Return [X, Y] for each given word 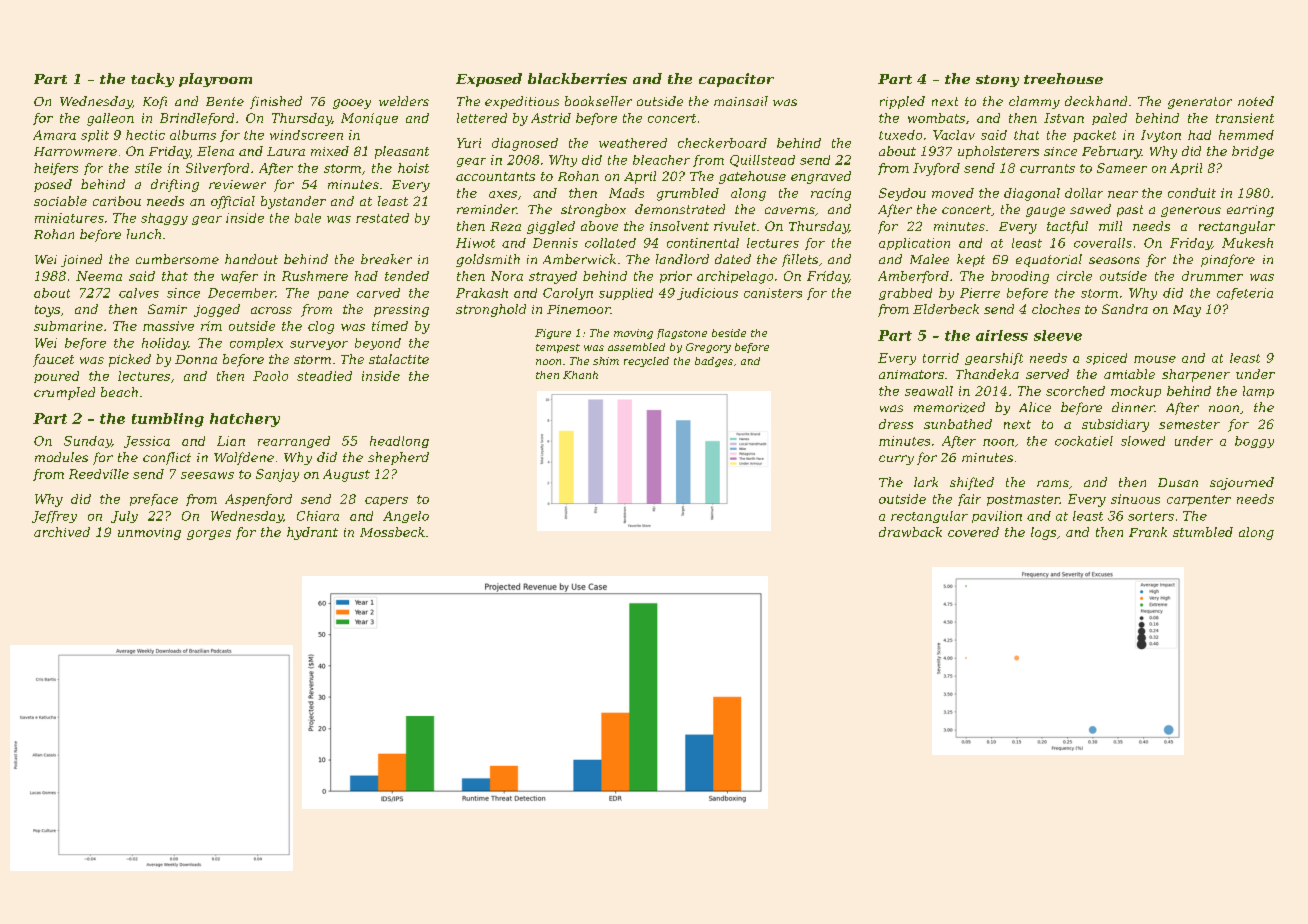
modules [61, 457]
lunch [144, 234]
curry [896, 460]
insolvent [679, 226]
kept [971, 260]
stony [997, 81]
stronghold [491, 310]
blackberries [577, 78]
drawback [910, 532]
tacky [152, 80]
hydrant [312, 533]
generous [1191, 212]
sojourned [1242, 483]
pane [333, 295]
